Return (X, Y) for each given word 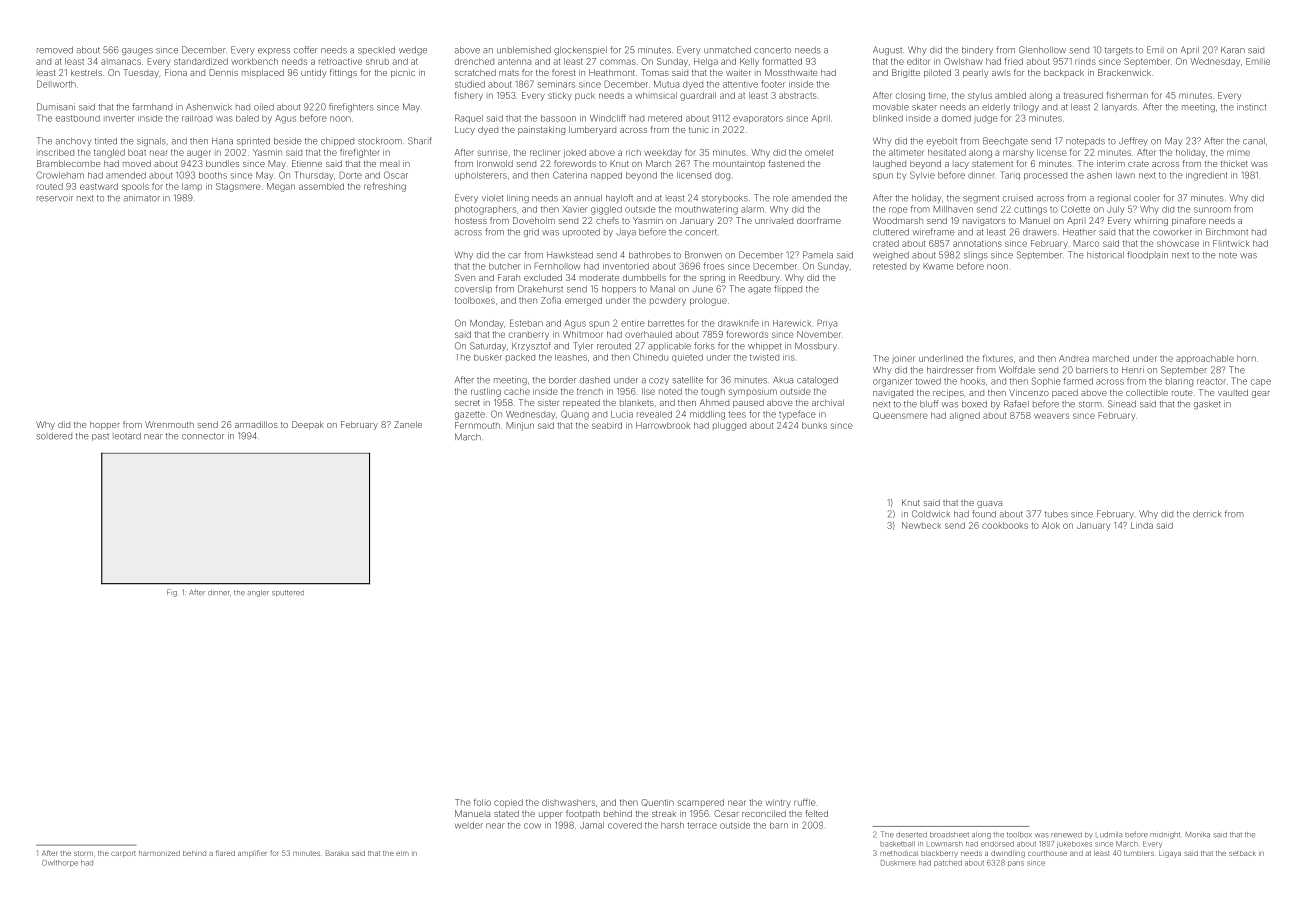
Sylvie (922, 175)
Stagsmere (238, 187)
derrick (1207, 514)
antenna (514, 62)
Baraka (337, 853)
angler (258, 593)
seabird (607, 425)
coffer (306, 50)
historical (1105, 255)
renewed (1066, 835)
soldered (54, 436)
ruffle (805, 802)
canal (1254, 141)
